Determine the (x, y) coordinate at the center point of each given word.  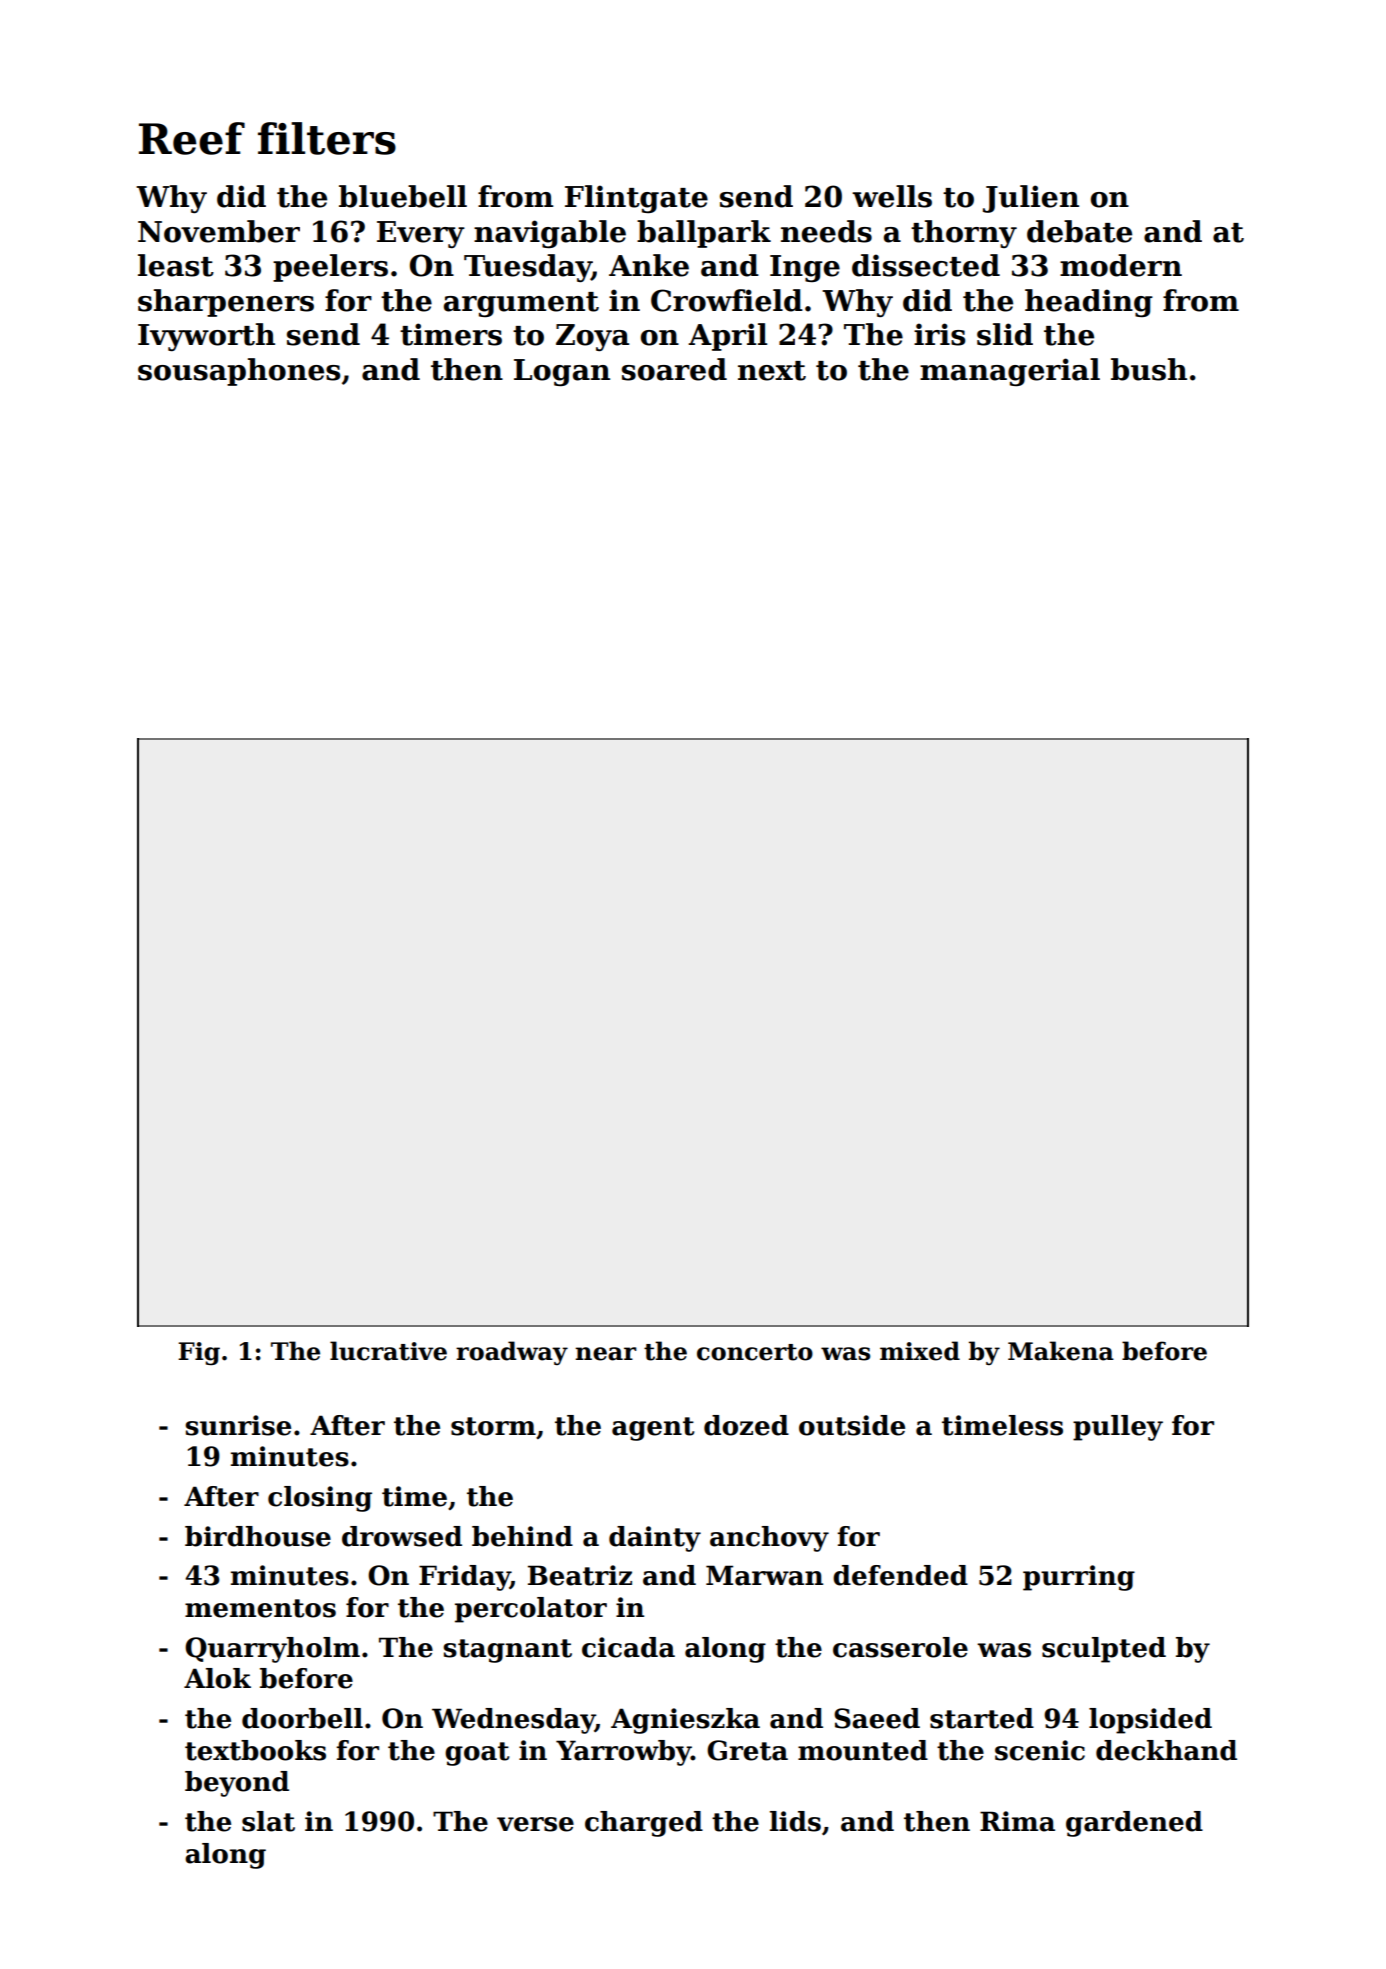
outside (852, 1425)
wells (892, 196)
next (772, 371)
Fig (199, 1353)
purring (1079, 1578)
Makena (1061, 1351)
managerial (1010, 372)
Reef (192, 138)
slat (268, 1821)
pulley (1118, 1428)
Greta (747, 1750)
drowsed (402, 1536)
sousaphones (239, 372)
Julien (1031, 199)
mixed (920, 1351)
